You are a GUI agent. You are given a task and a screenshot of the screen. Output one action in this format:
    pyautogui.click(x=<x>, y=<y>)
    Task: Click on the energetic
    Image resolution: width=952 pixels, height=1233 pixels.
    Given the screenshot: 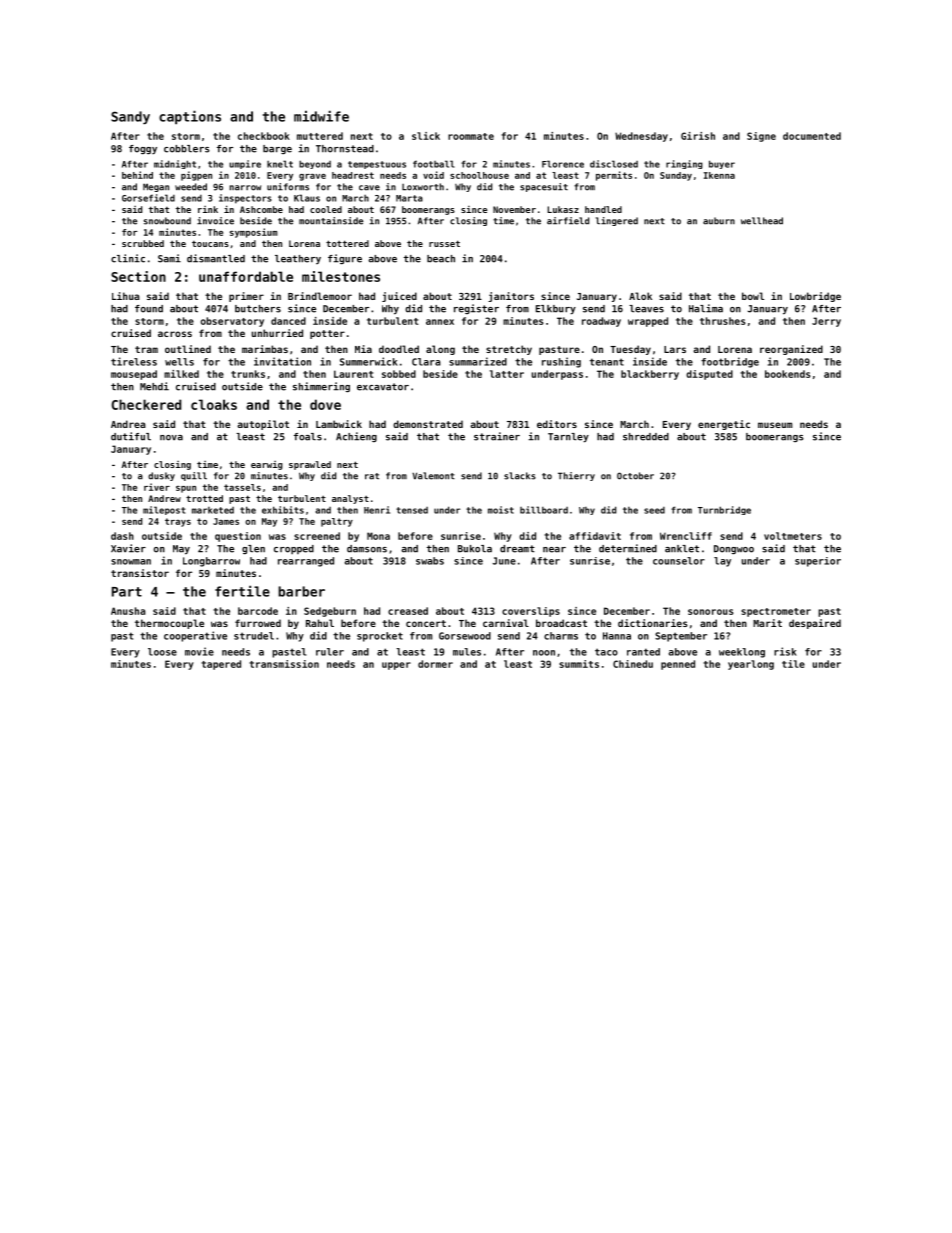 What is the action you would take?
    pyautogui.click(x=724, y=425)
